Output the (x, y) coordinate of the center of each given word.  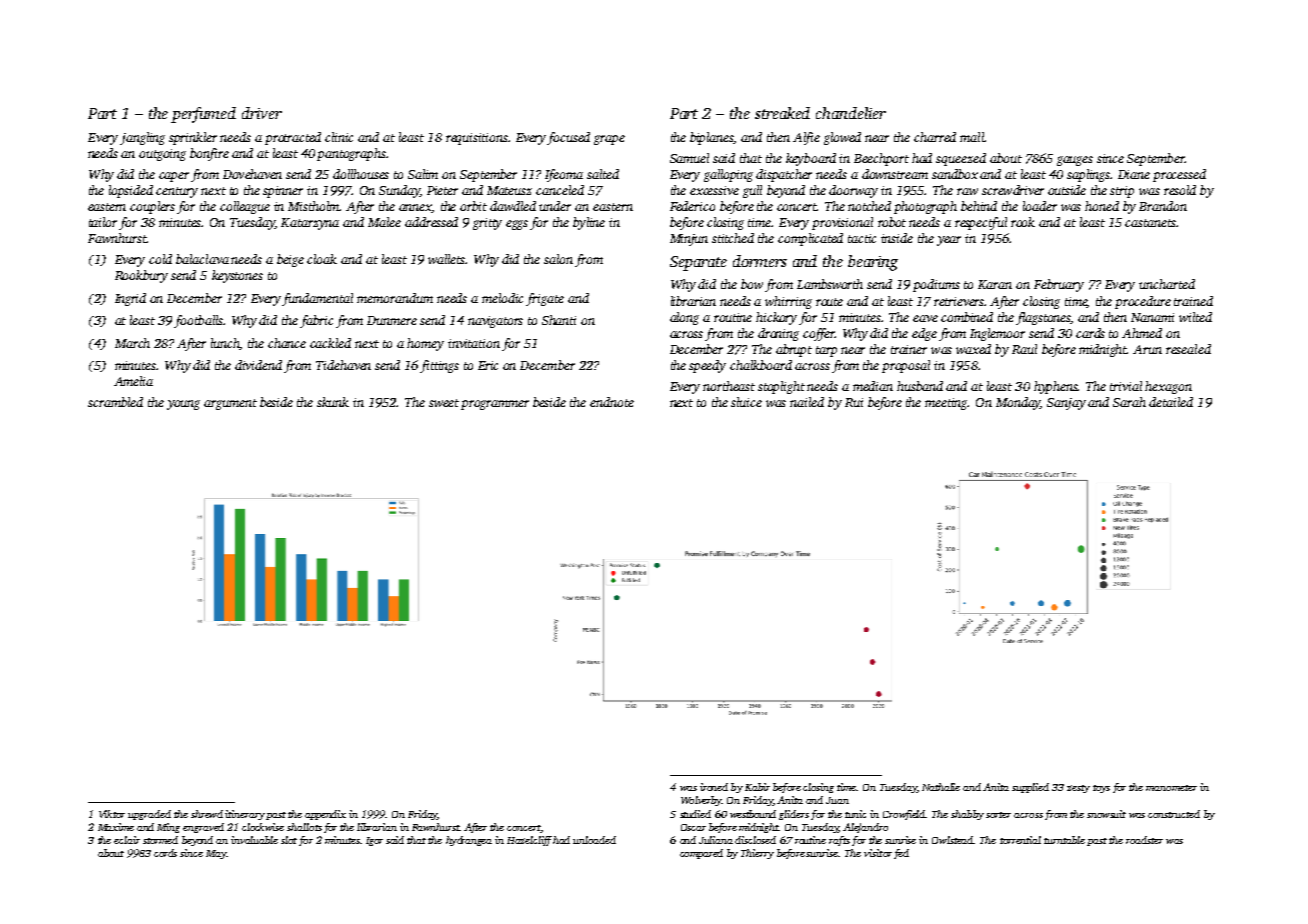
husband (920, 386)
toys (1101, 789)
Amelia (133, 381)
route (829, 302)
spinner (283, 192)
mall (972, 137)
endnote (612, 402)
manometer (1171, 788)
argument (230, 404)
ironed (714, 787)
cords (165, 853)
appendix (325, 815)
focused (568, 138)
